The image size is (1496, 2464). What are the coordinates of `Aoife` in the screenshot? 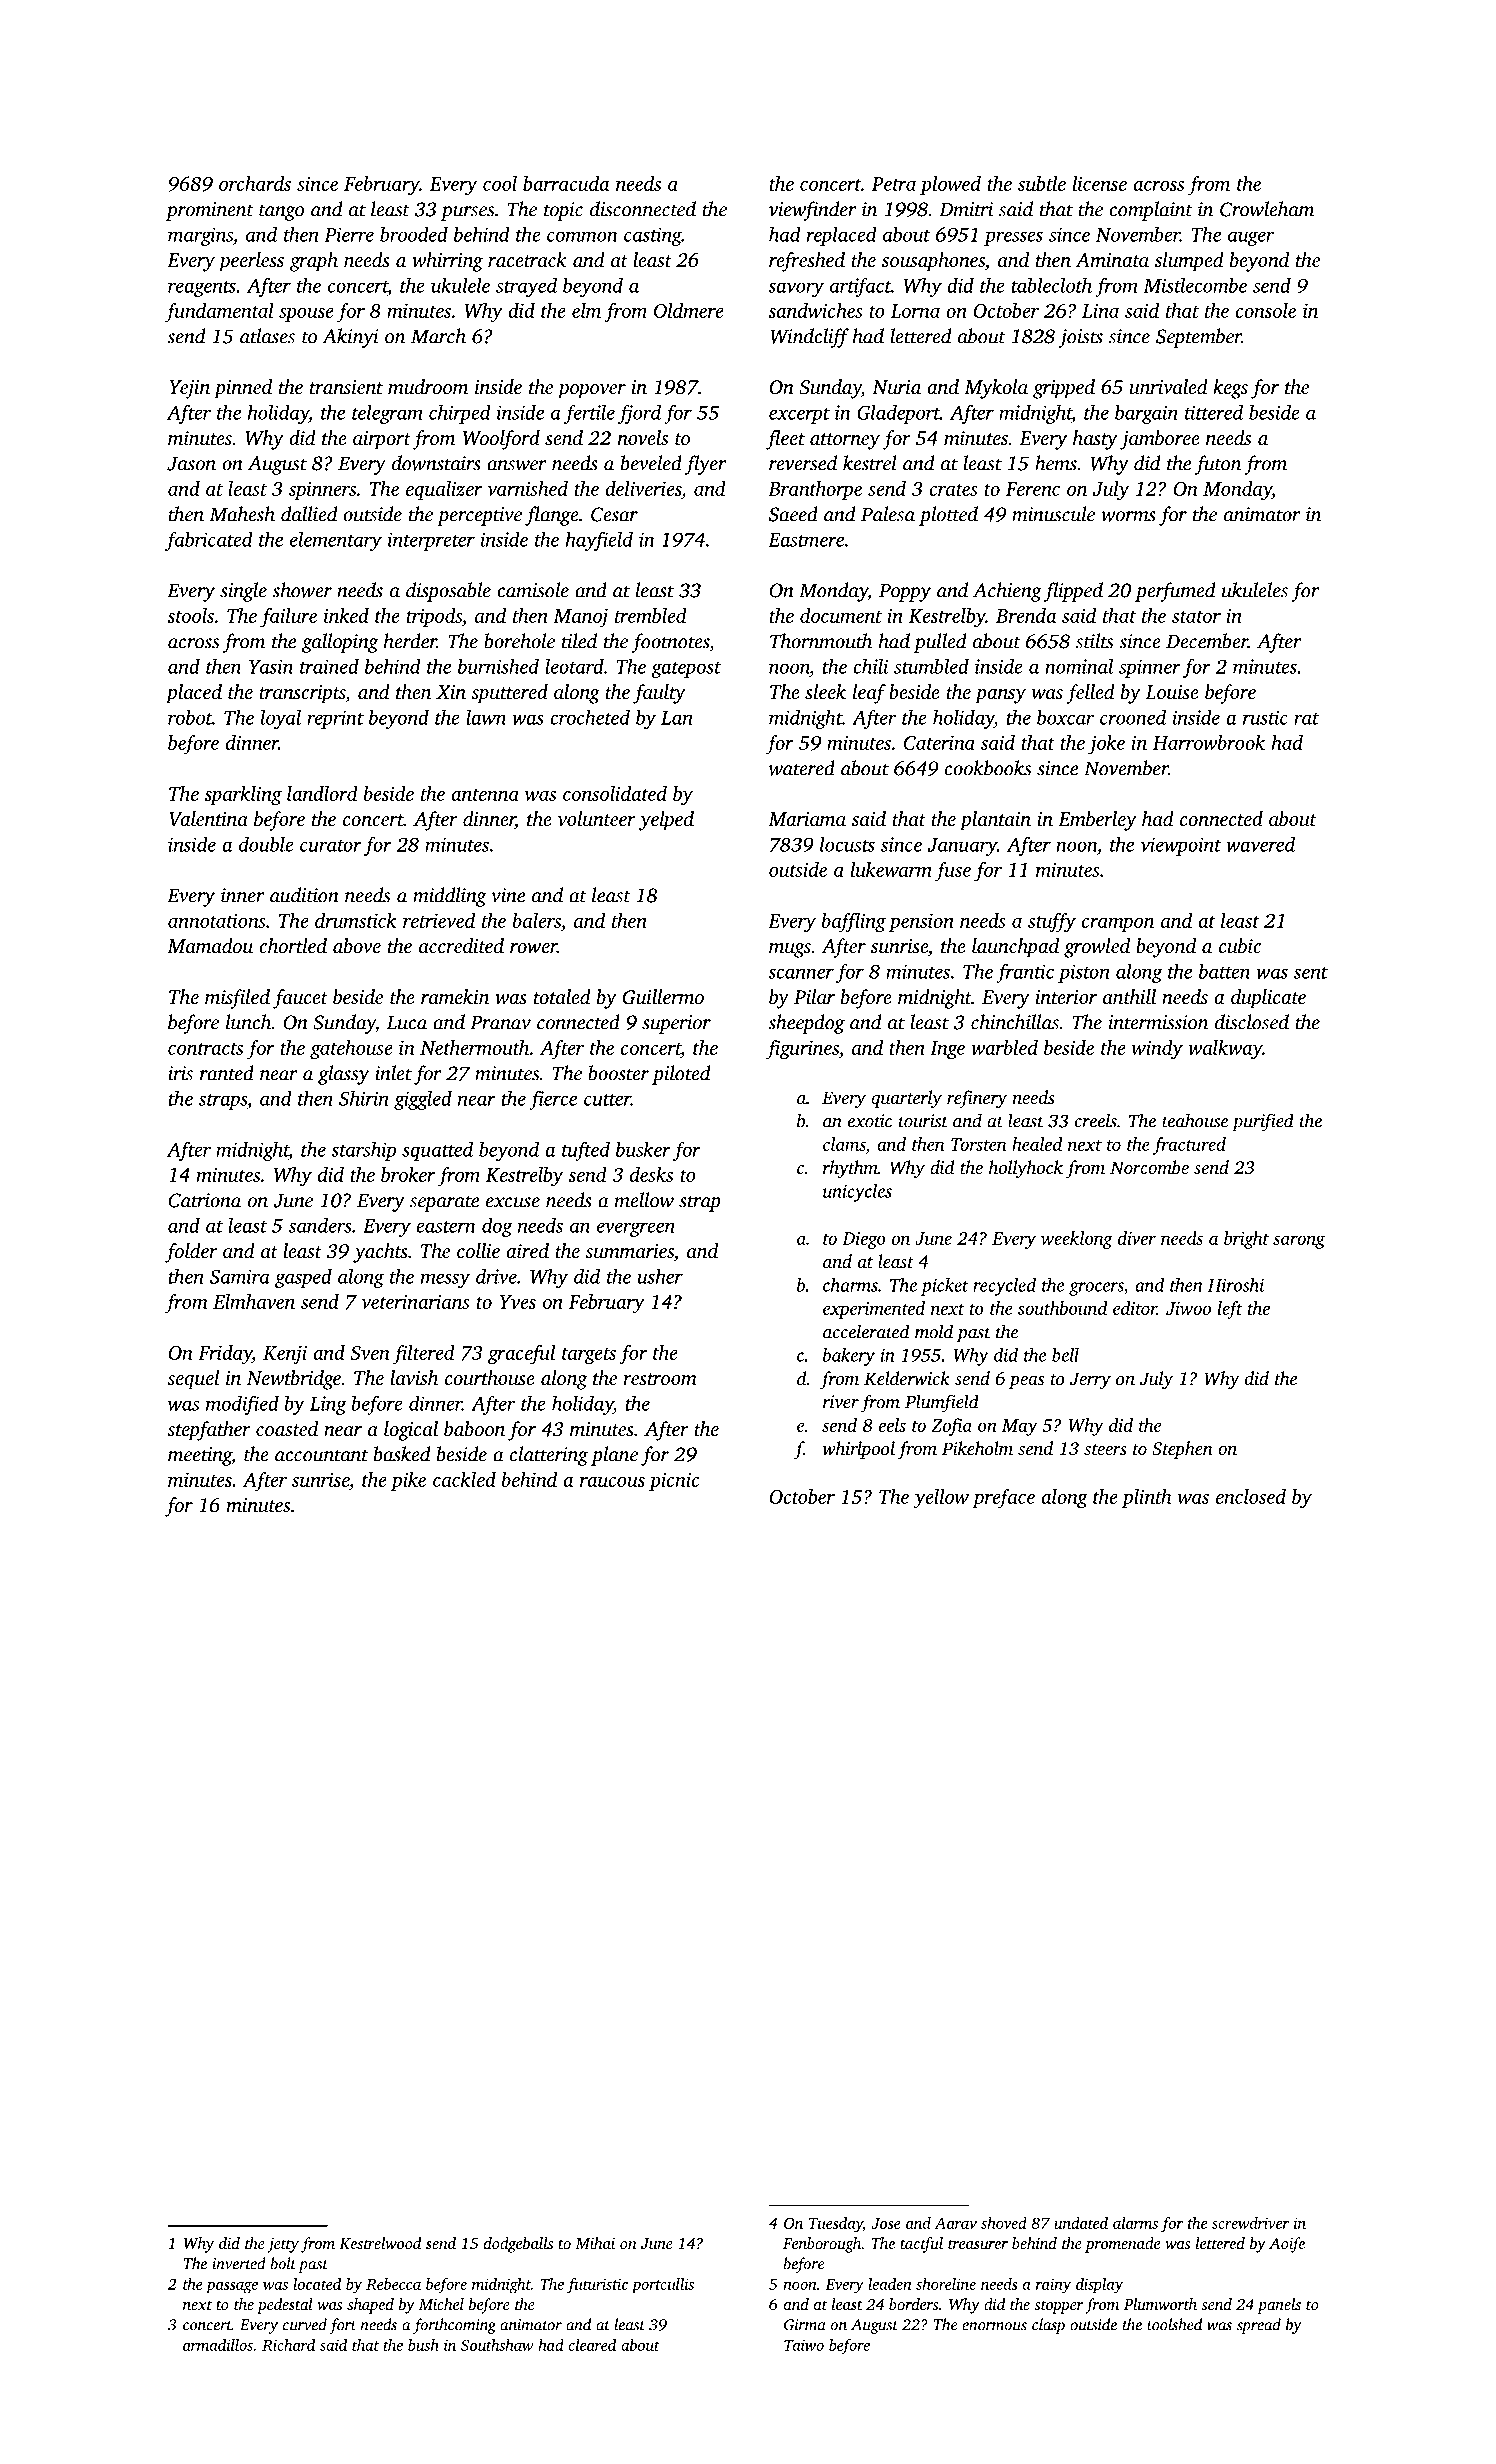 It's located at (1287, 2245).
